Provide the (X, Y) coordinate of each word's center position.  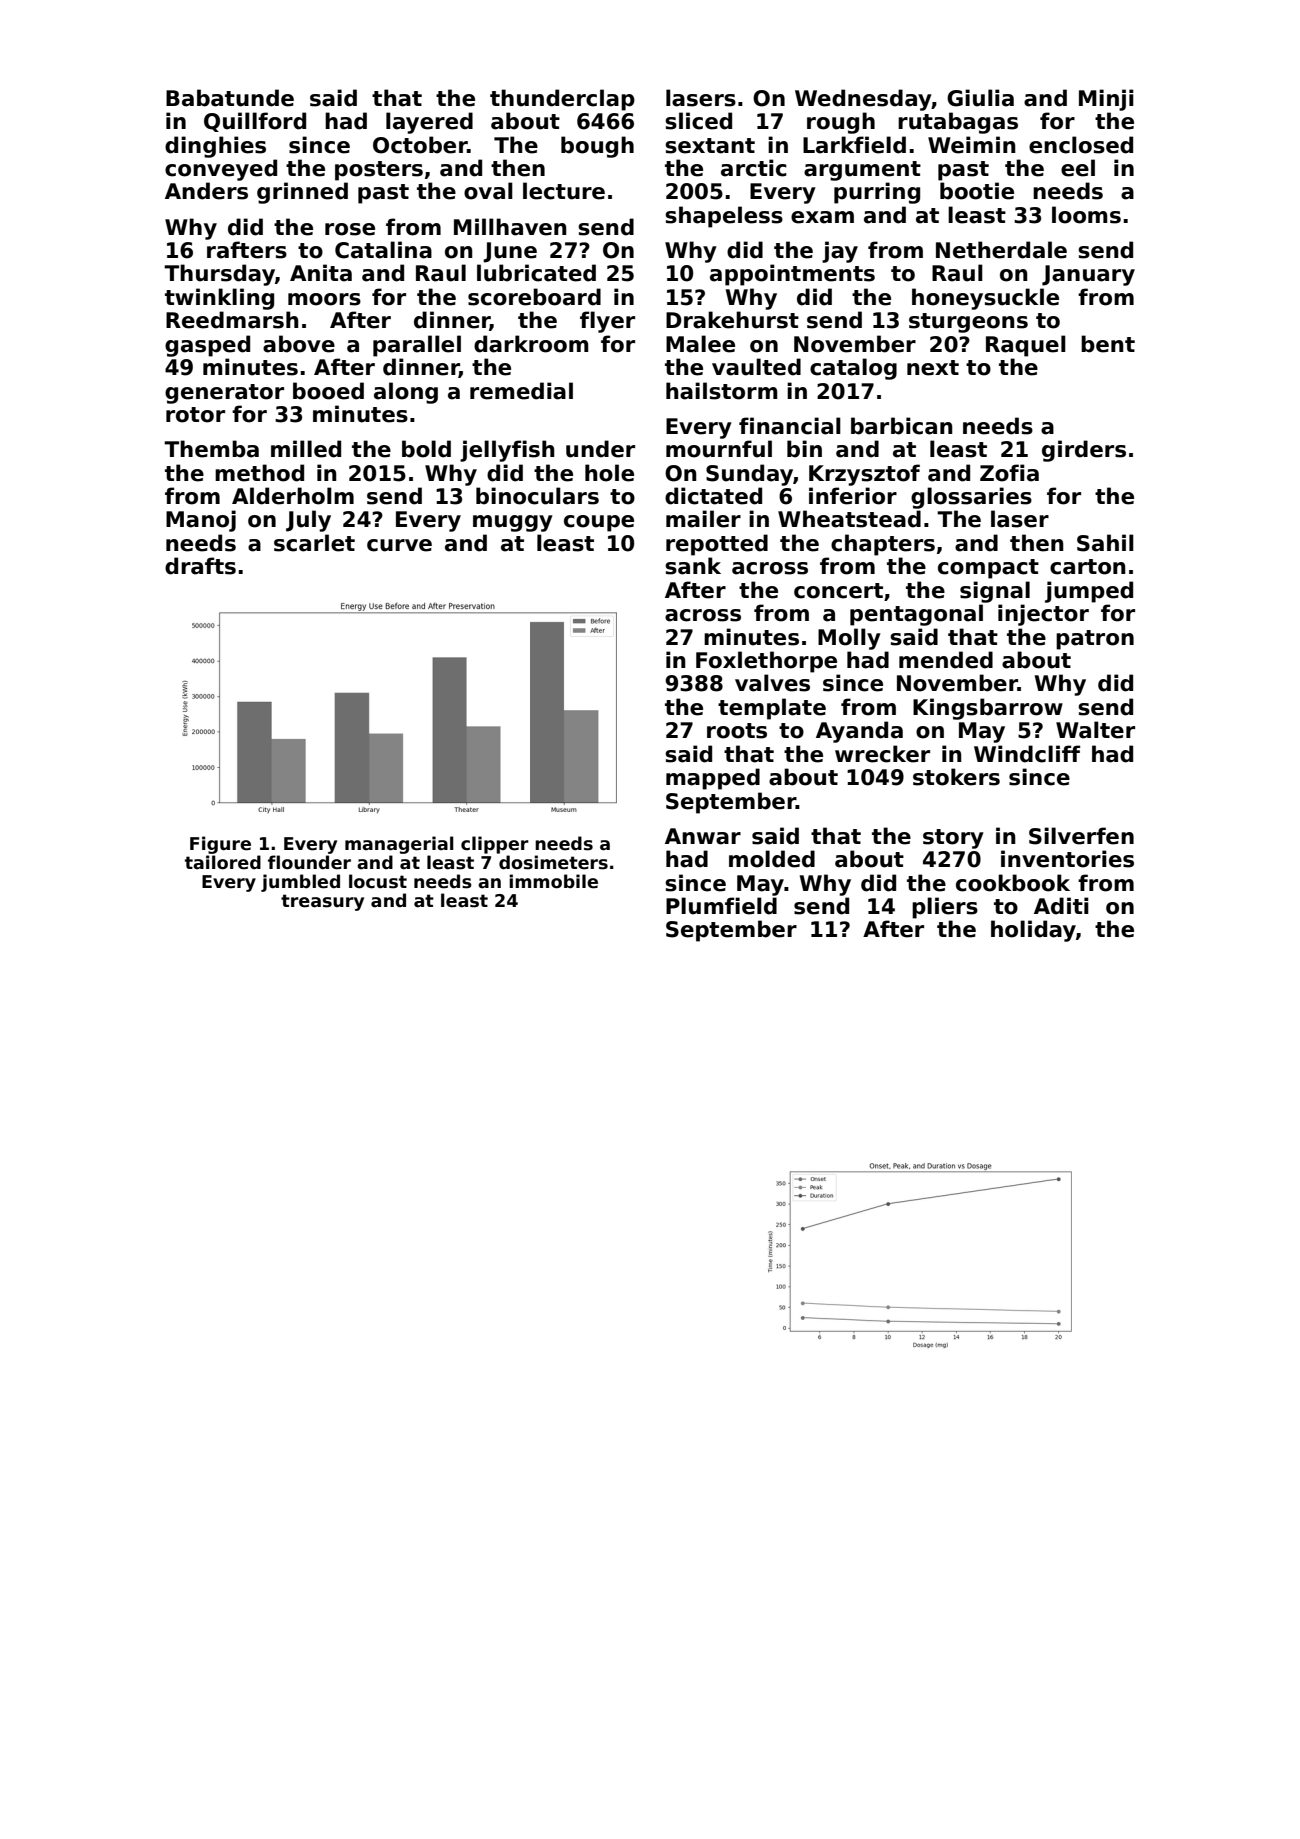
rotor (195, 415)
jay (840, 252)
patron (1095, 640)
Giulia (980, 98)
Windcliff (1027, 754)
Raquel (1026, 346)
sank (693, 566)
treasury (322, 902)
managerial (399, 845)
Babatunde (230, 98)
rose (350, 229)
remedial (521, 391)
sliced (698, 121)
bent (1108, 344)
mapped (713, 779)
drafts (200, 566)
